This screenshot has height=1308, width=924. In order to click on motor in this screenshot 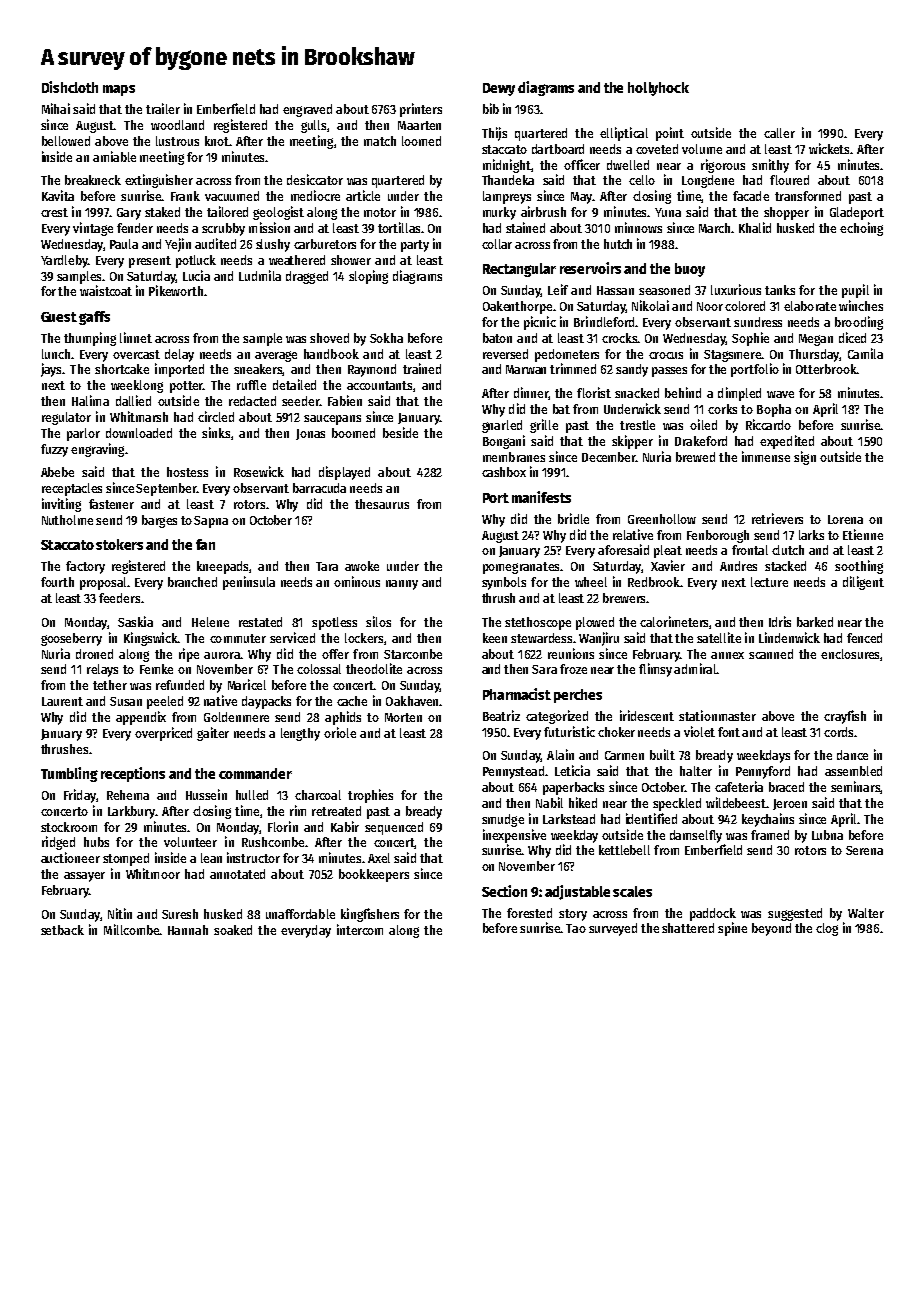, I will do `click(380, 212)`.
